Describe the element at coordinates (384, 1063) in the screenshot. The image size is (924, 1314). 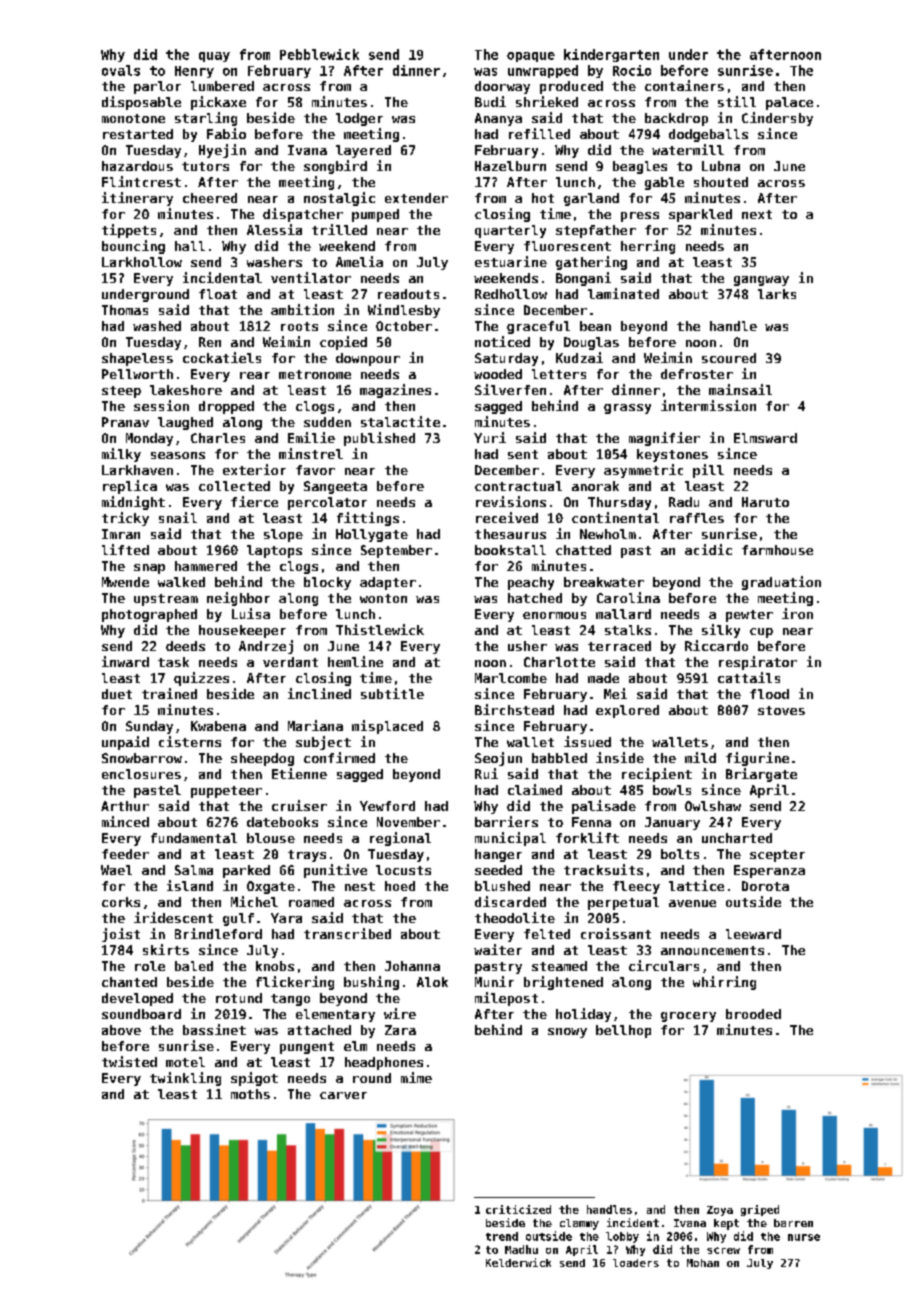
I see `headphones` at that location.
